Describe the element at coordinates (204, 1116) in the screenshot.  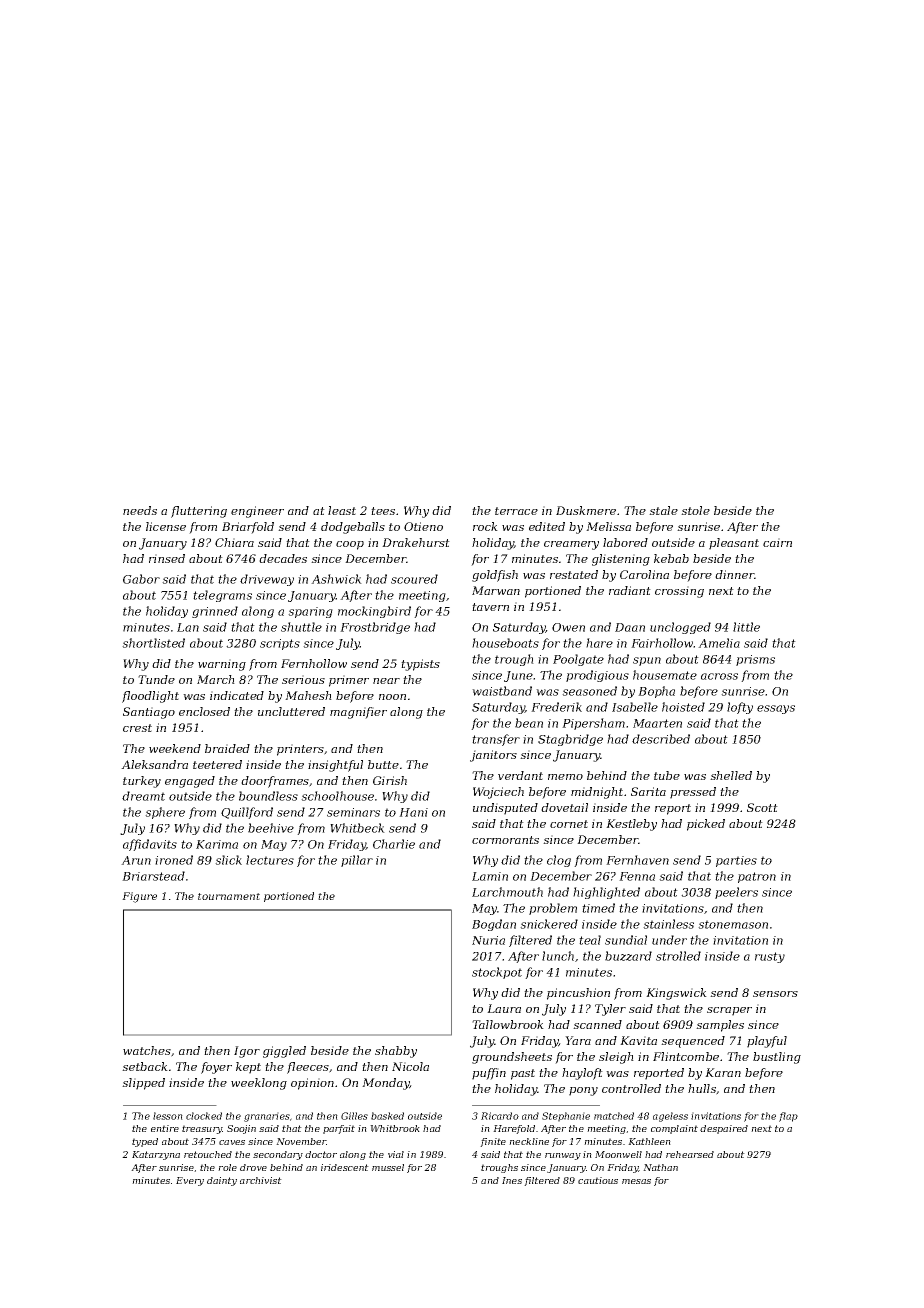
I see `clocked` at that location.
